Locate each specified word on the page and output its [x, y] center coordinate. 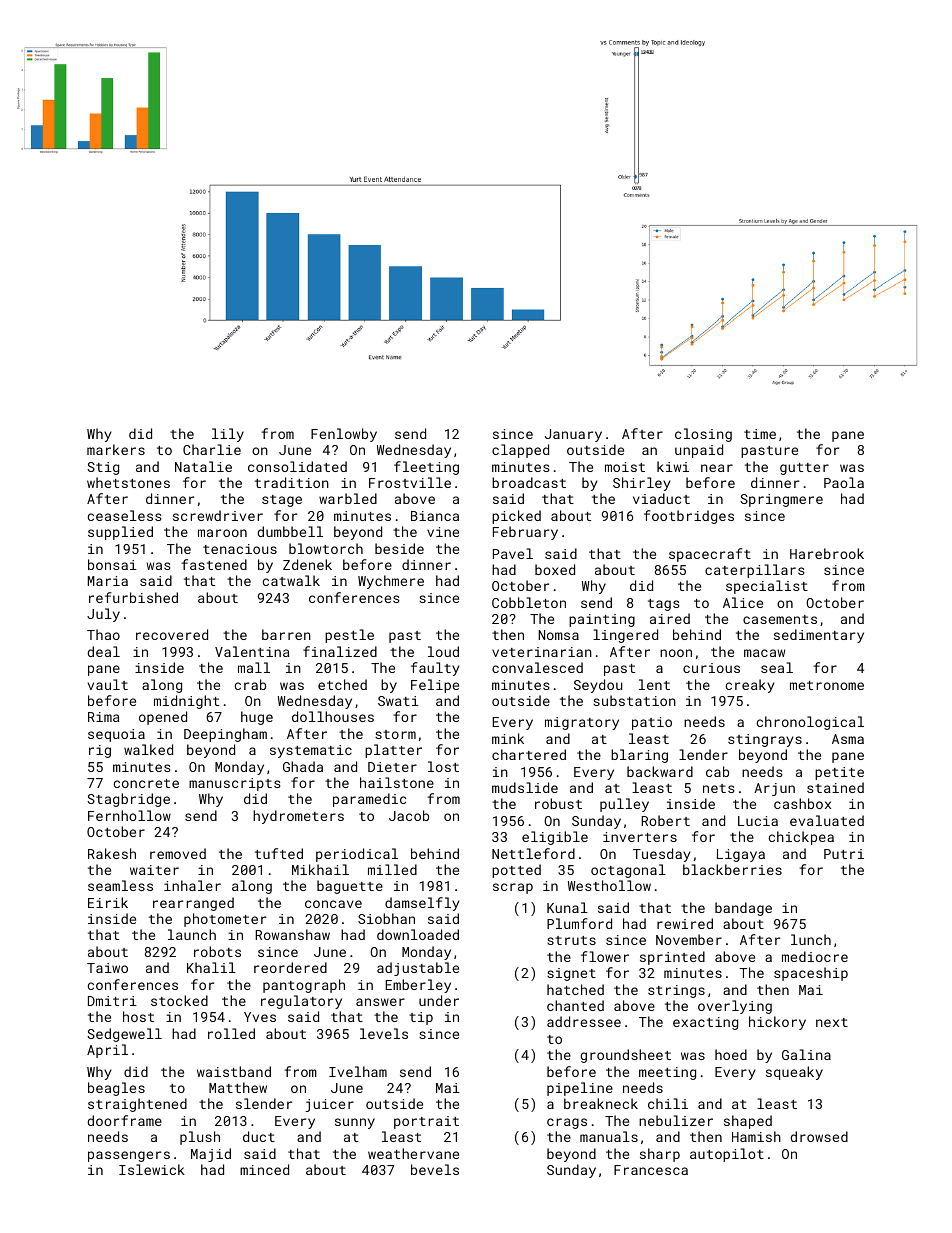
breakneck [601, 1103]
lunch [811, 939]
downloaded [418, 934]
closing [703, 435]
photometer [225, 920]
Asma [848, 739]
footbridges [689, 517]
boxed [555, 569]
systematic [311, 751]
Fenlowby [344, 435]
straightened [137, 1105]
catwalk [291, 580]
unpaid [699, 451]
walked [148, 749]
